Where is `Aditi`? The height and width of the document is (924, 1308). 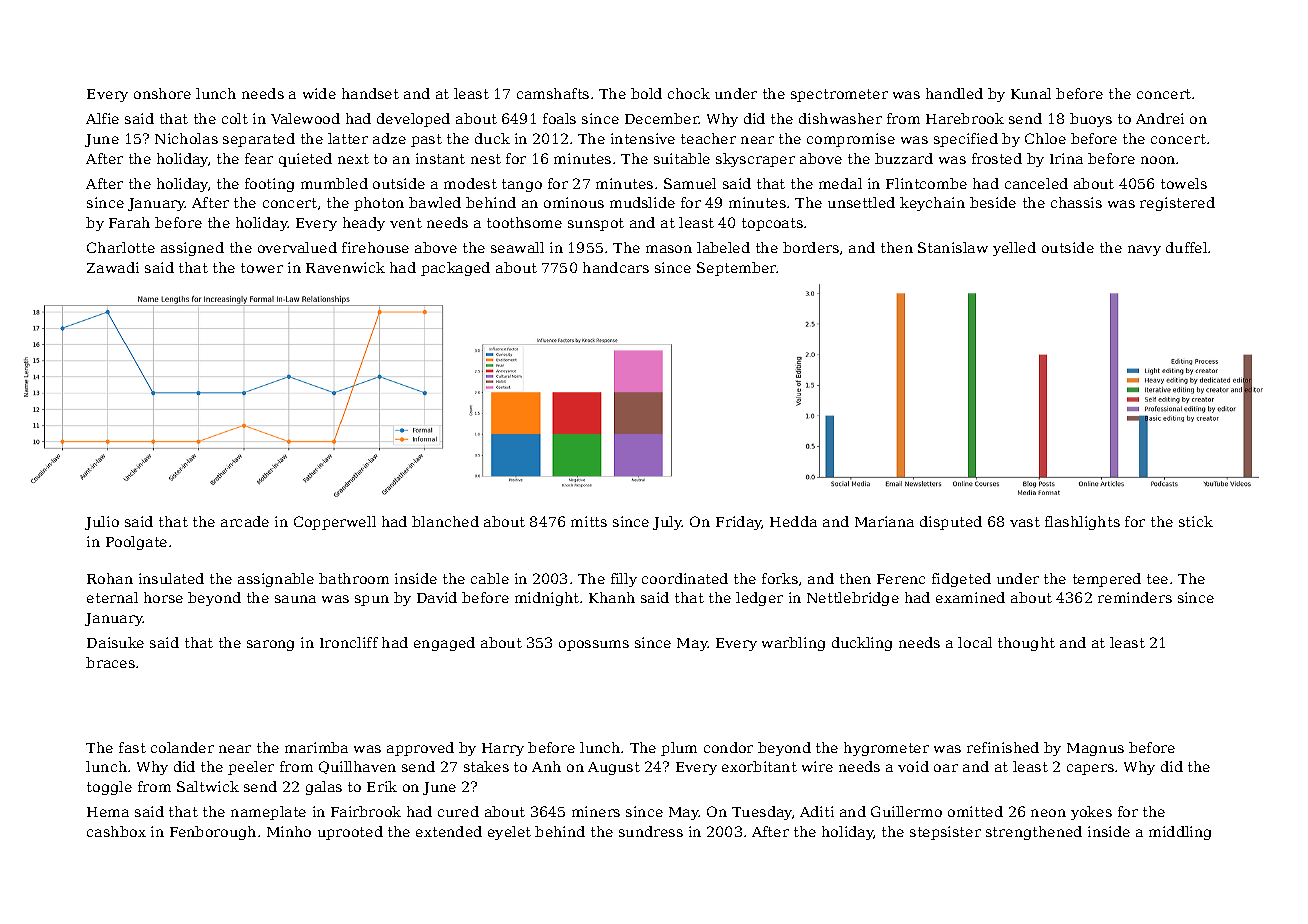
Aditi is located at coordinates (817, 811).
